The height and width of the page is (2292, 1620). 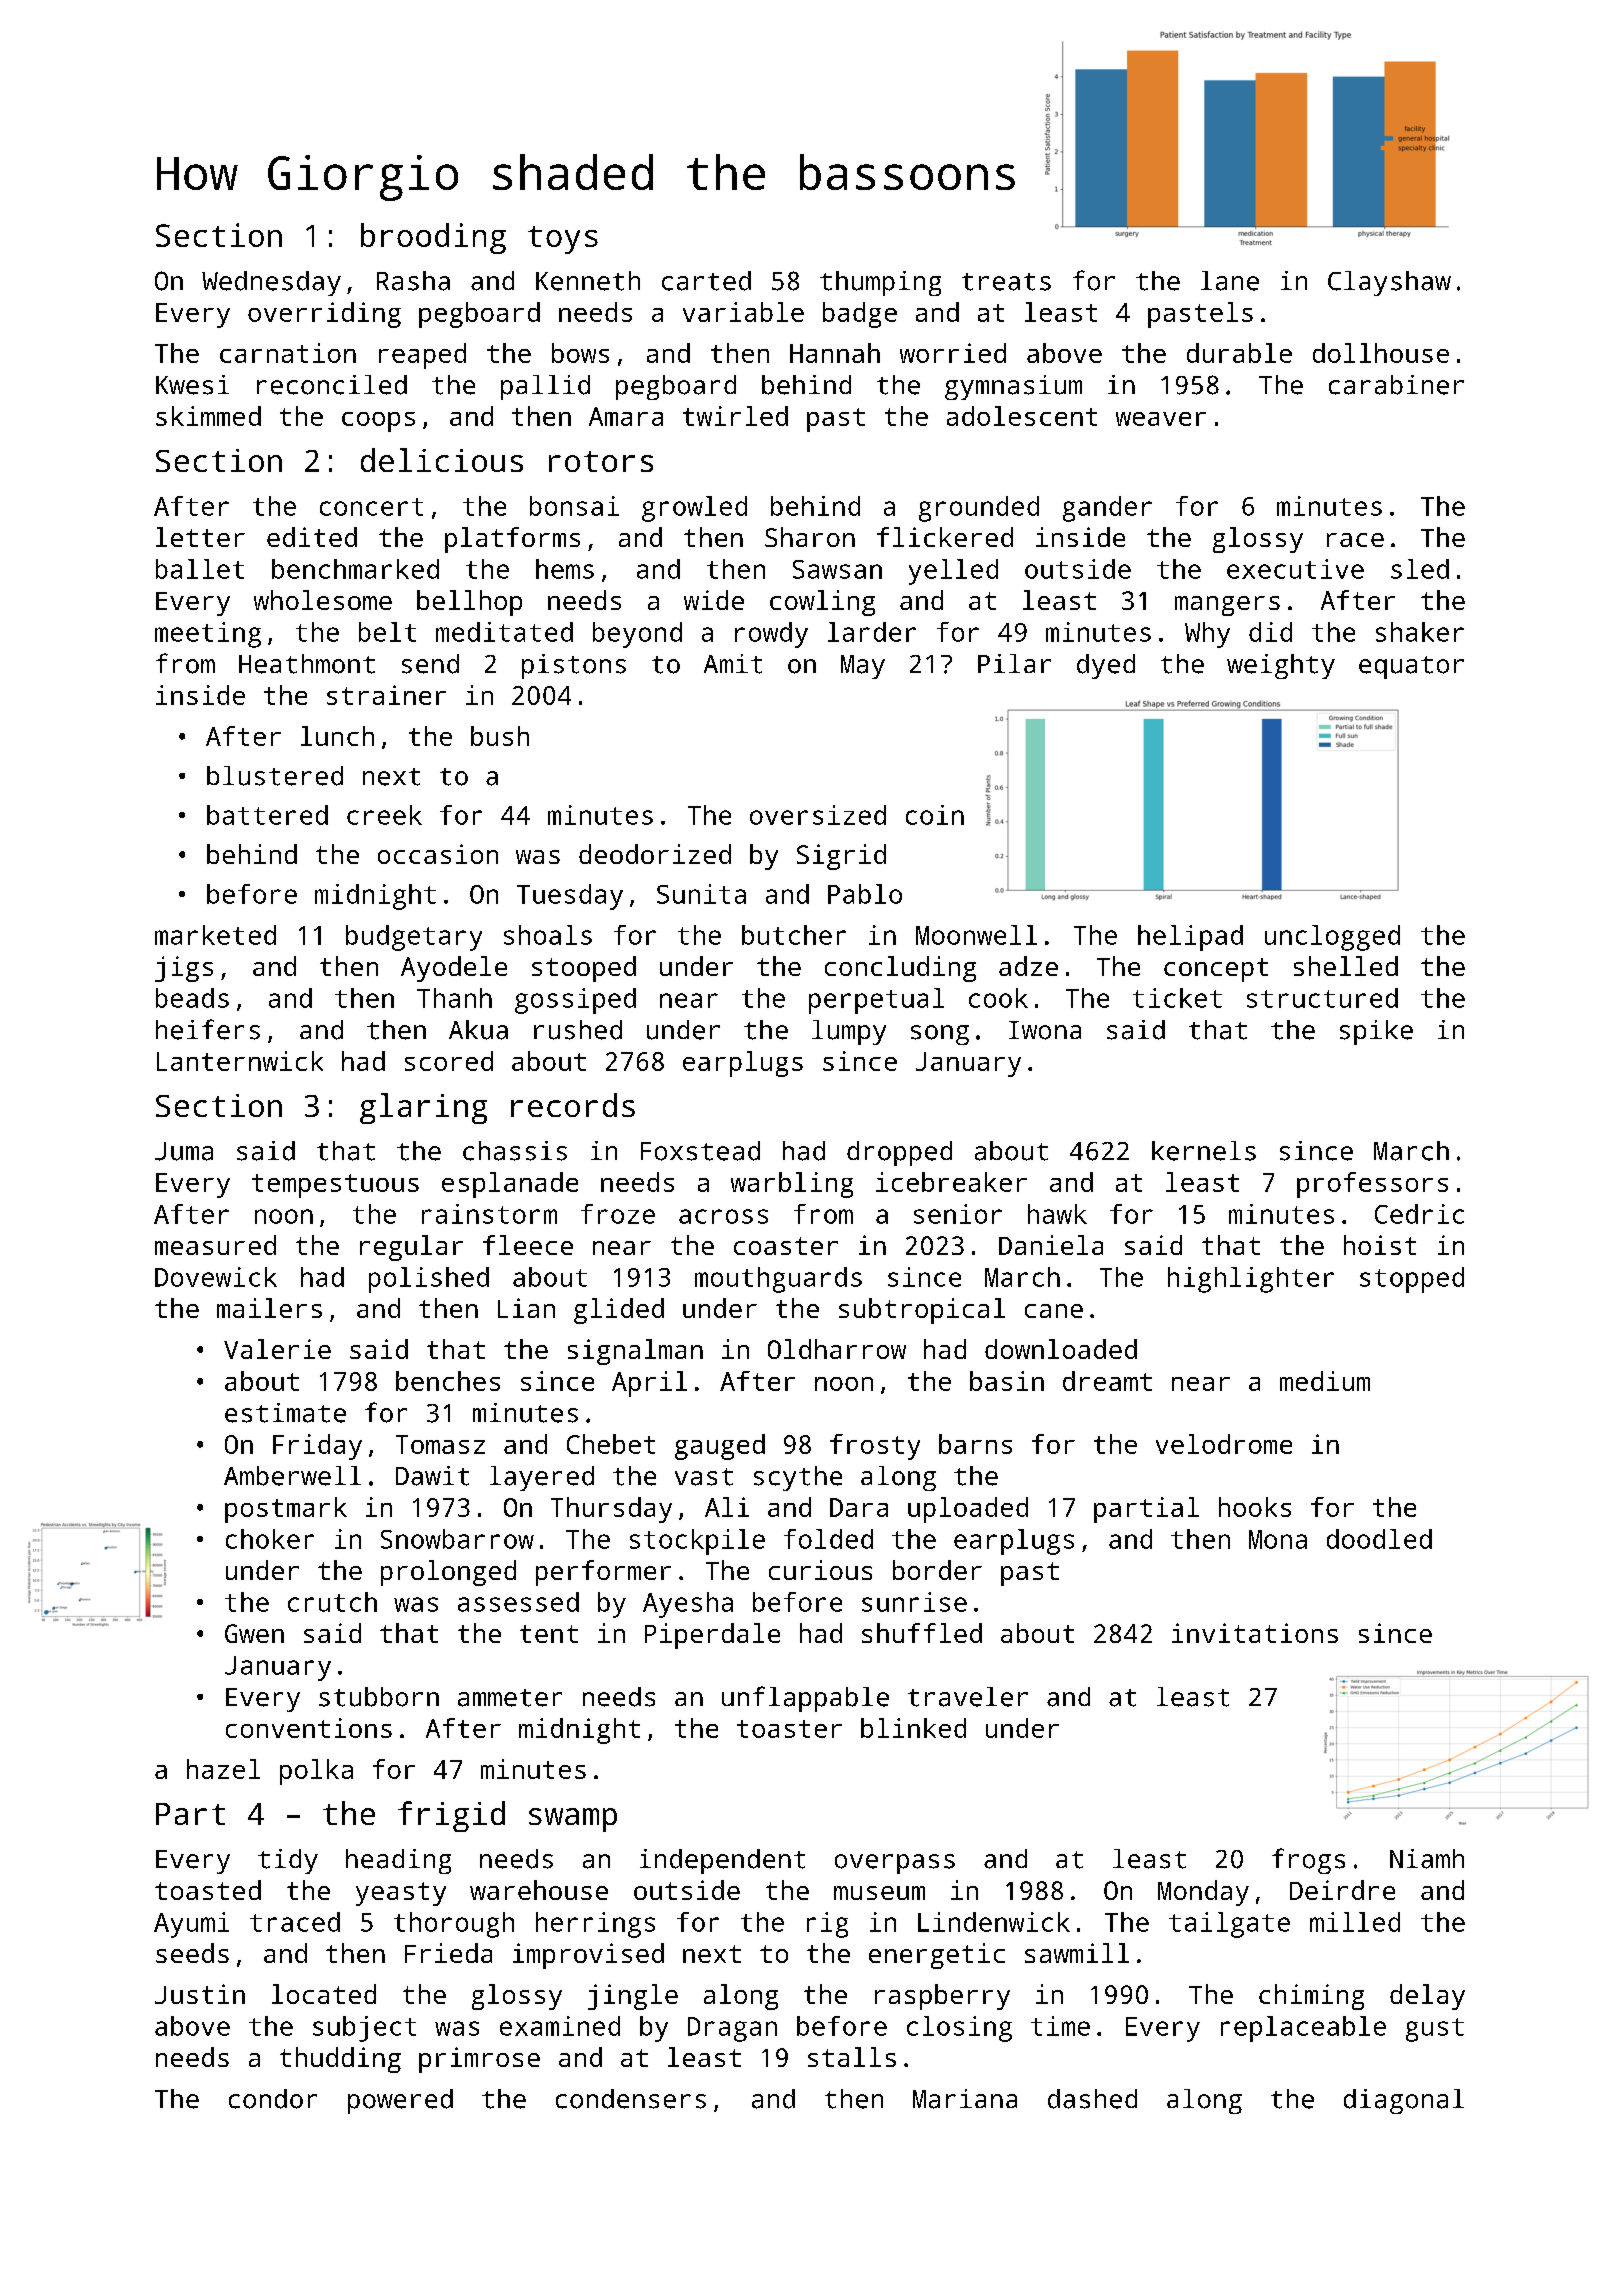 I want to click on twirled, so click(x=735, y=416).
